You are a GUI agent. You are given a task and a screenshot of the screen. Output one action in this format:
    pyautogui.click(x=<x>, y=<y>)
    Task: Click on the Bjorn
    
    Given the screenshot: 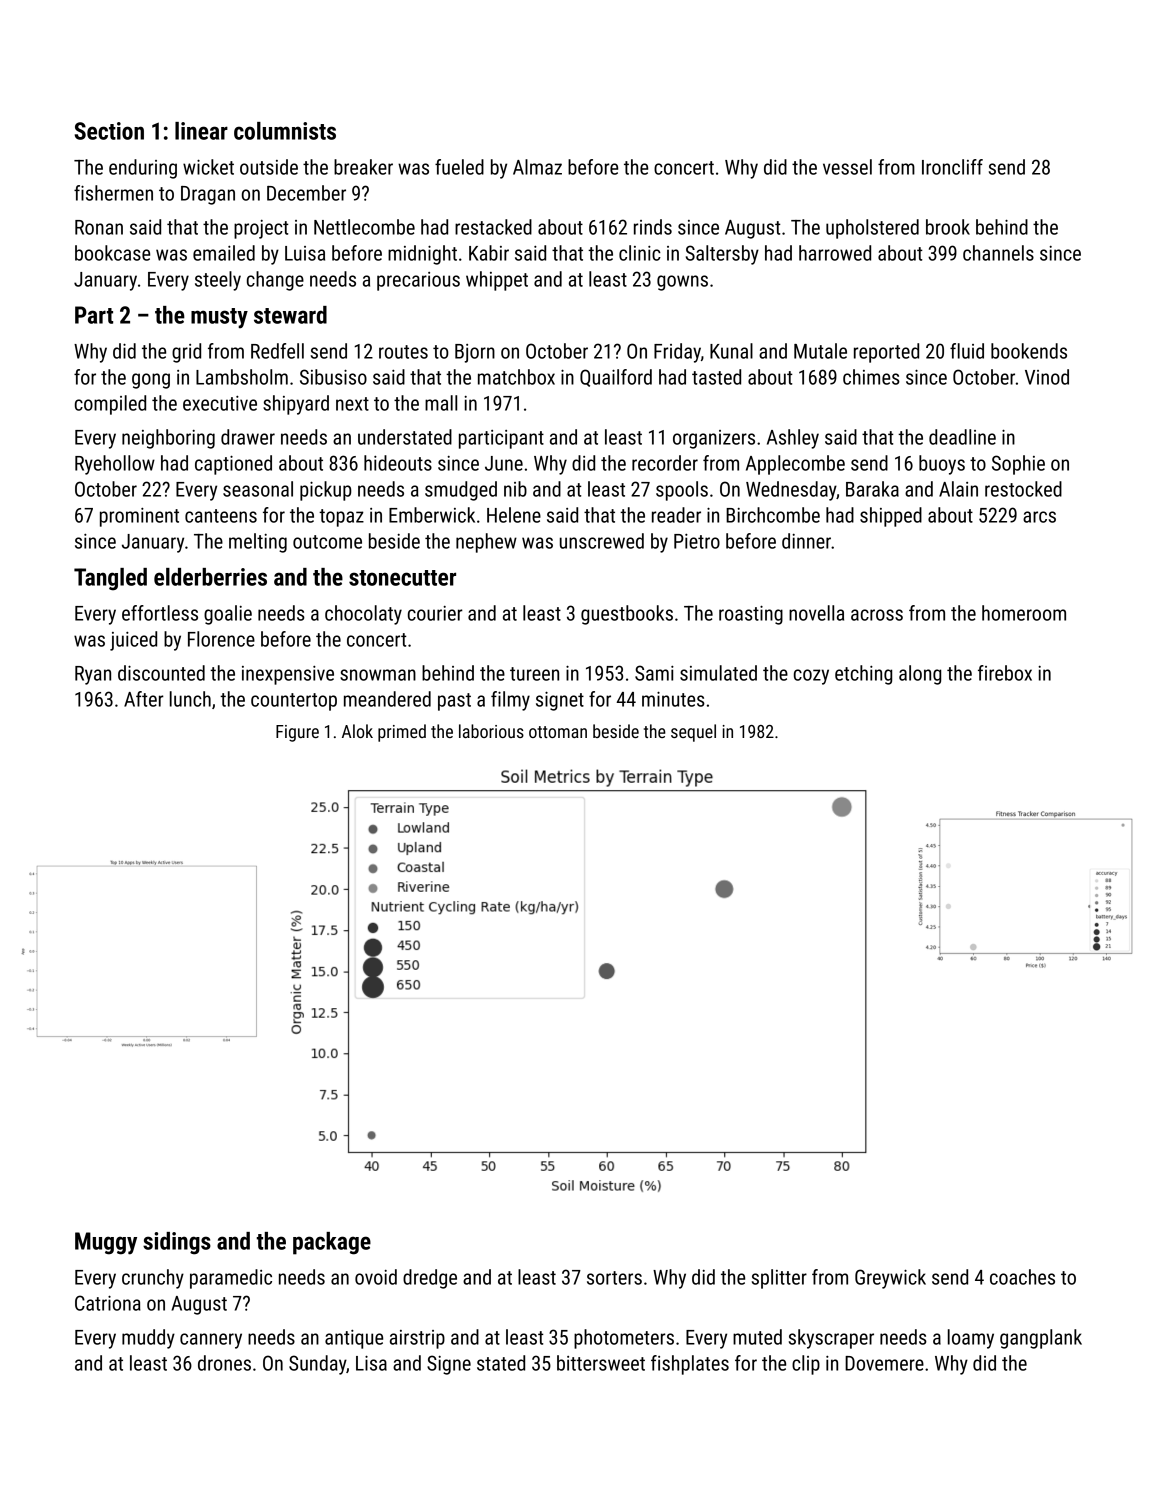 What is the action you would take?
    pyautogui.click(x=475, y=353)
